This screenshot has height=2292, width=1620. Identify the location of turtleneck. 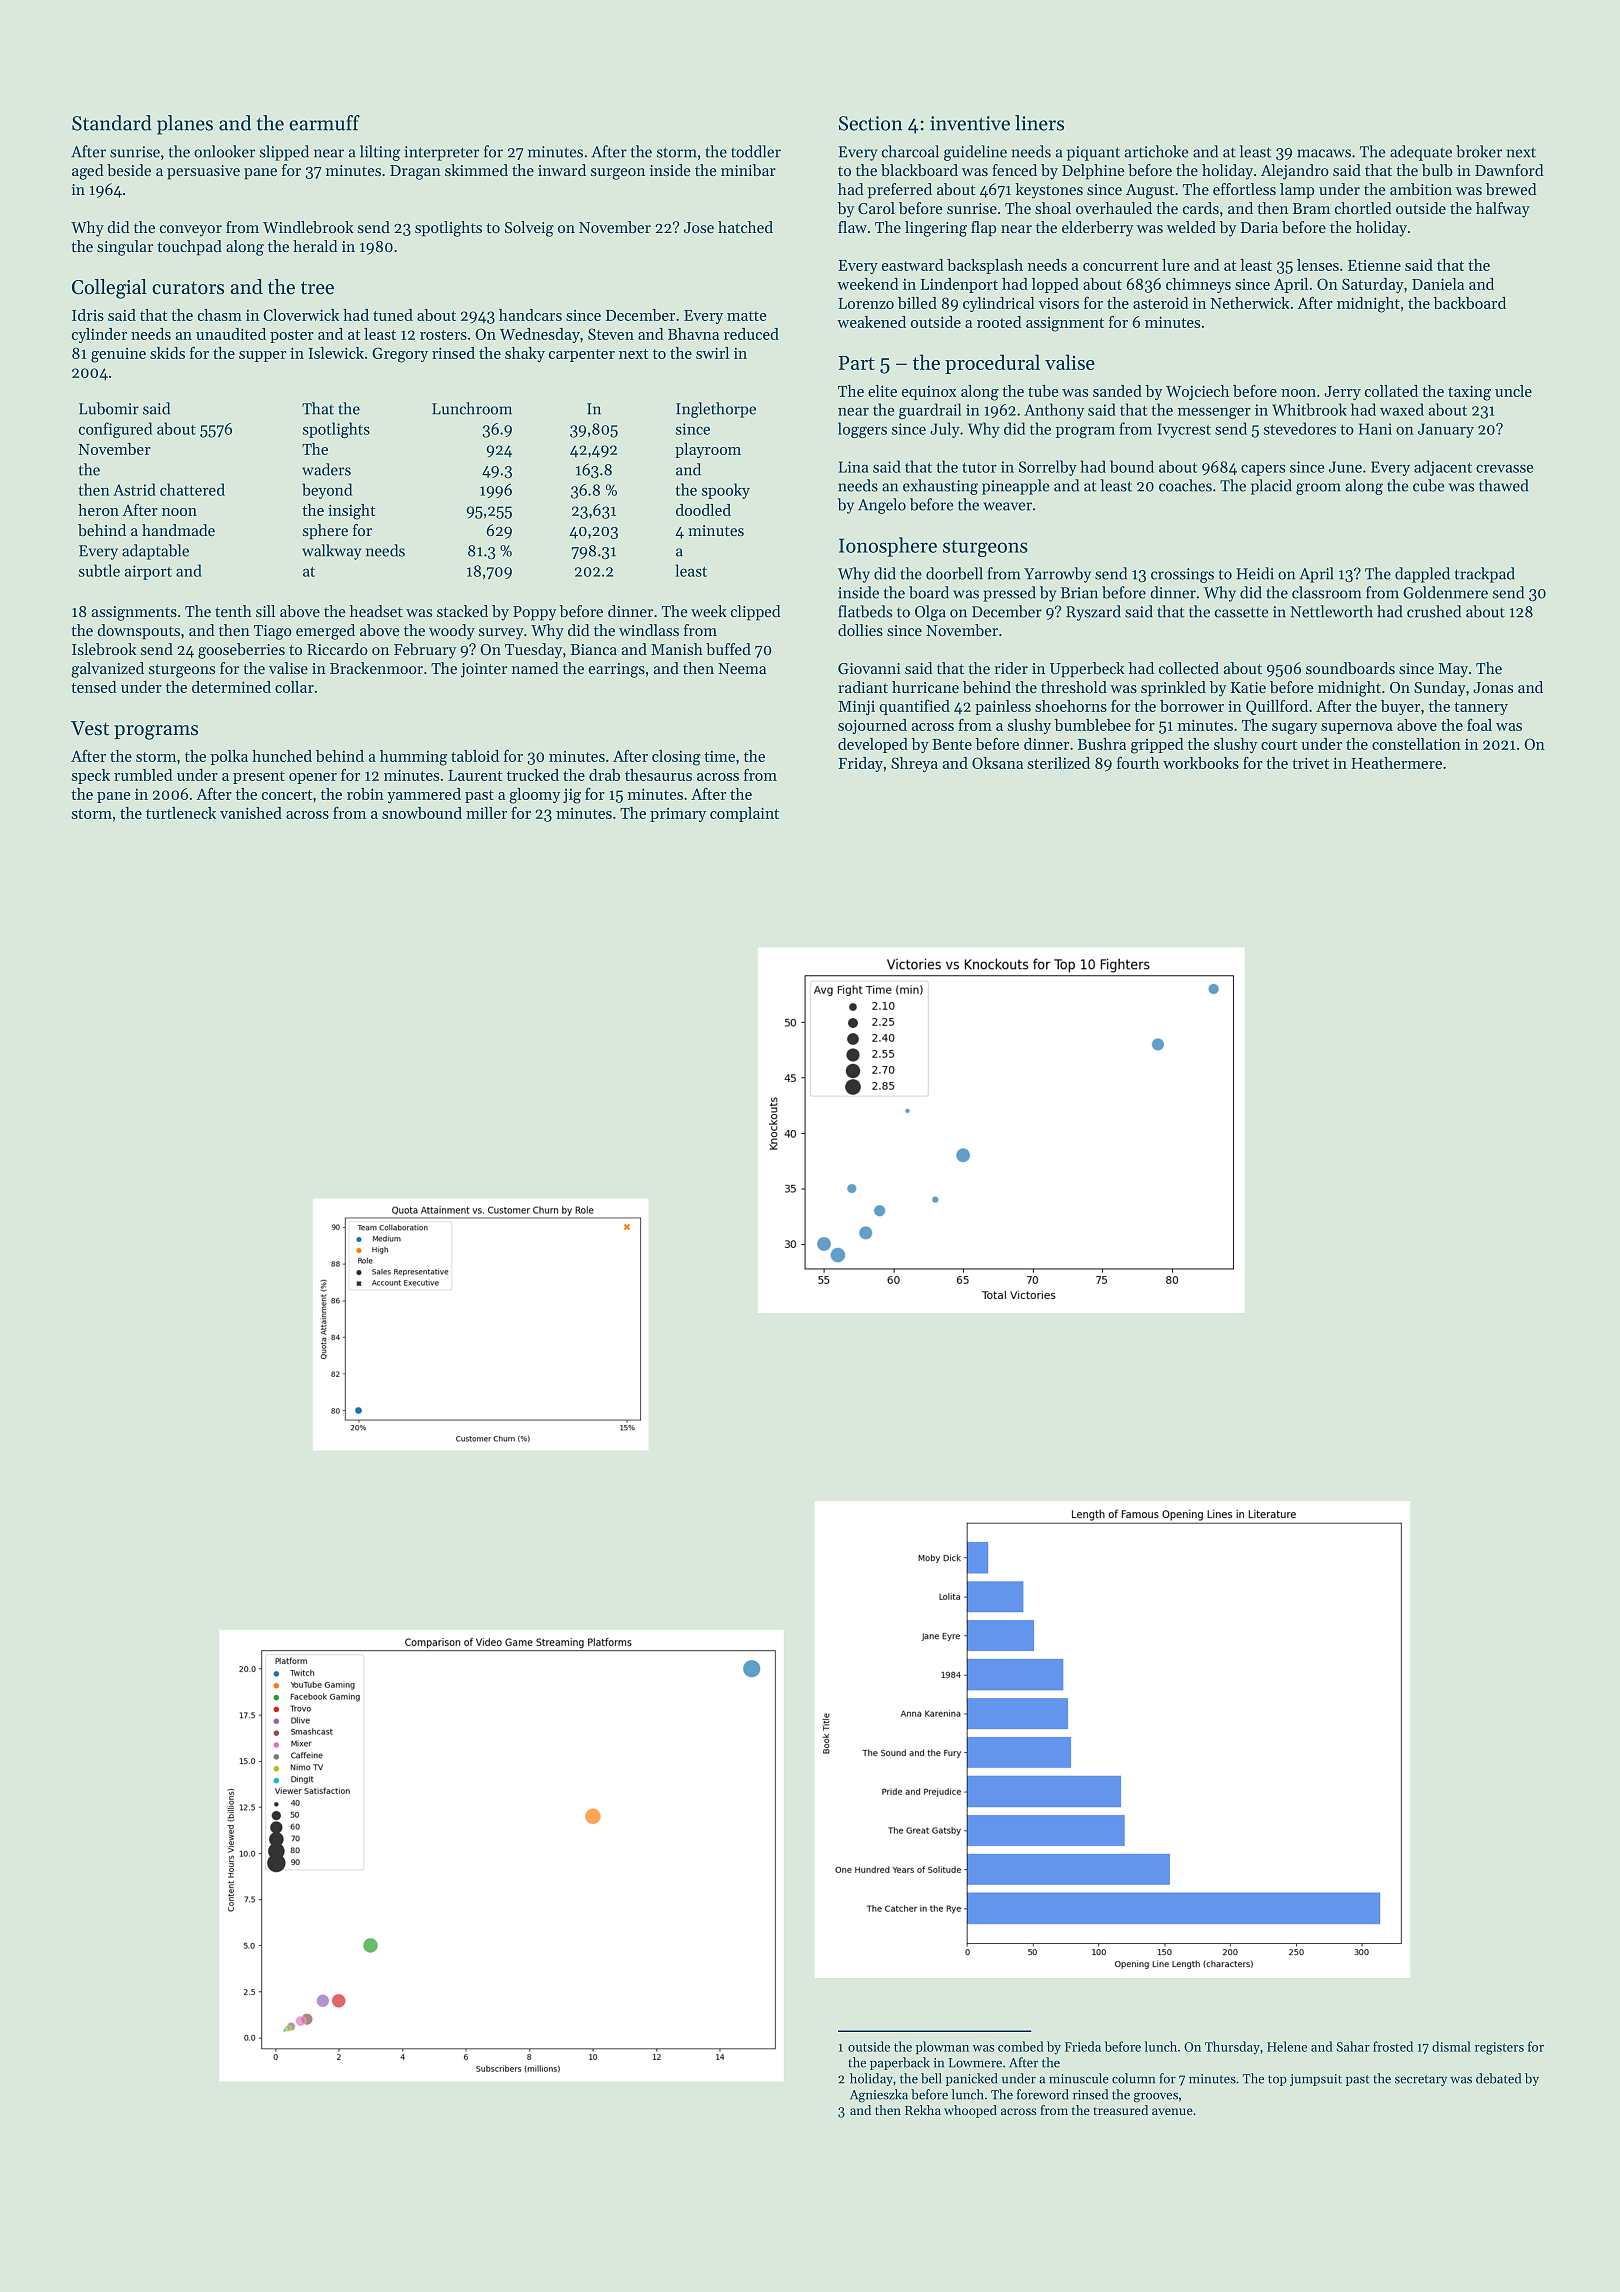
(181, 813).
